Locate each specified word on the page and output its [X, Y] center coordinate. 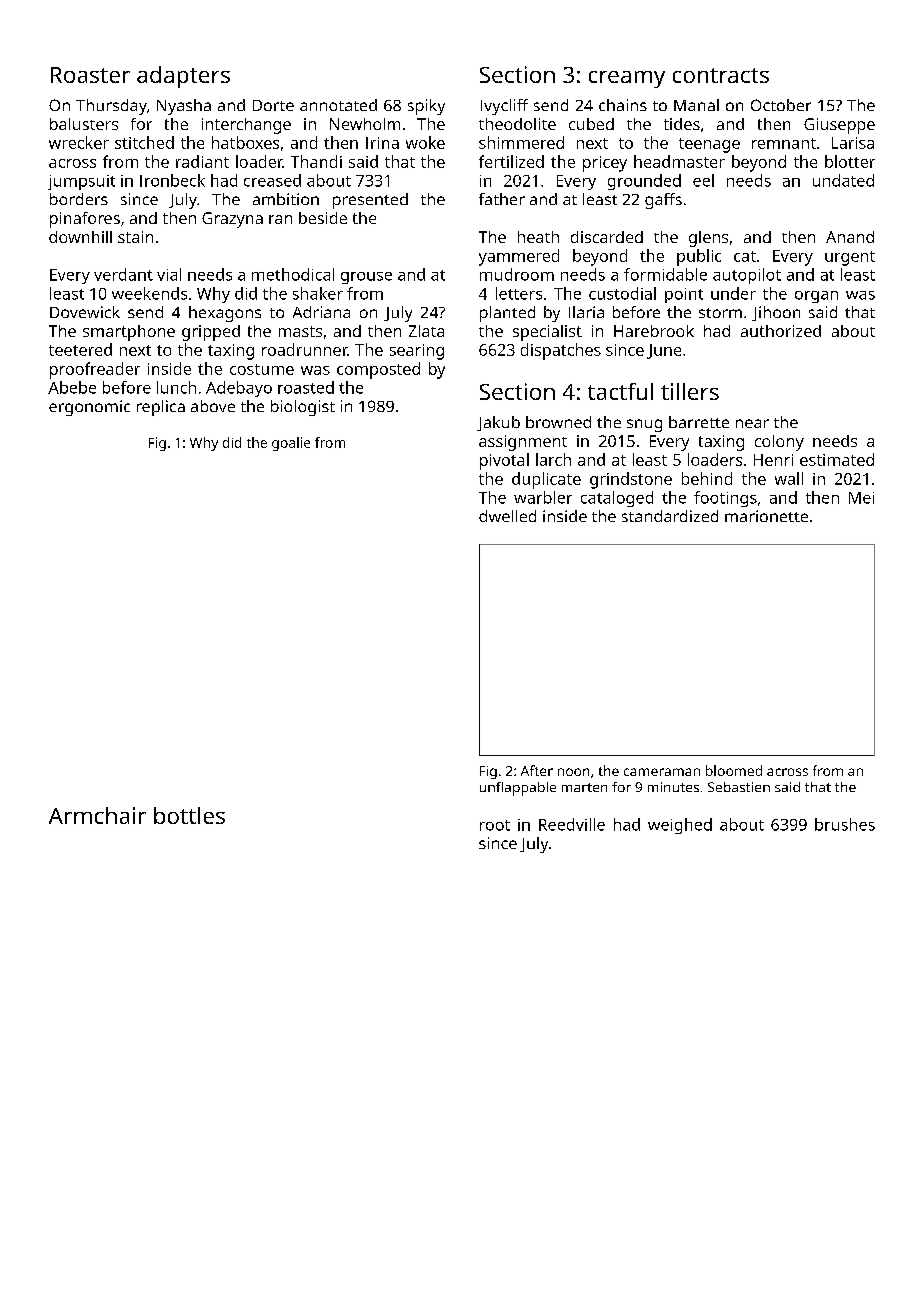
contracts [721, 75]
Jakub [498, 423]
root [495, 825]
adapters [183, 77]
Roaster [90, 75]
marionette [766, 516]
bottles [189, 815]
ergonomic [89, 408]
